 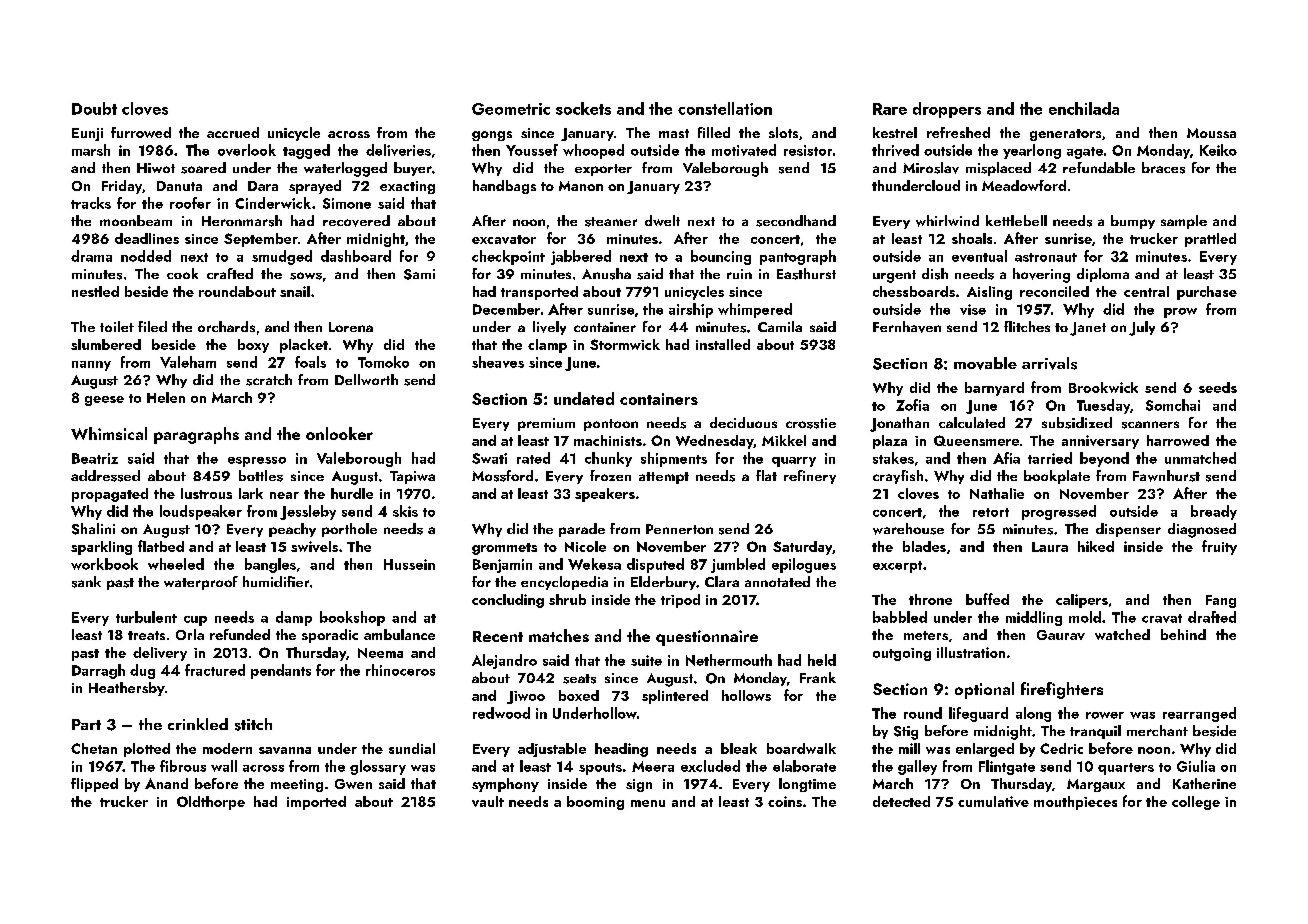 I want to click on Heathersby, so click(x=126, y=689).
